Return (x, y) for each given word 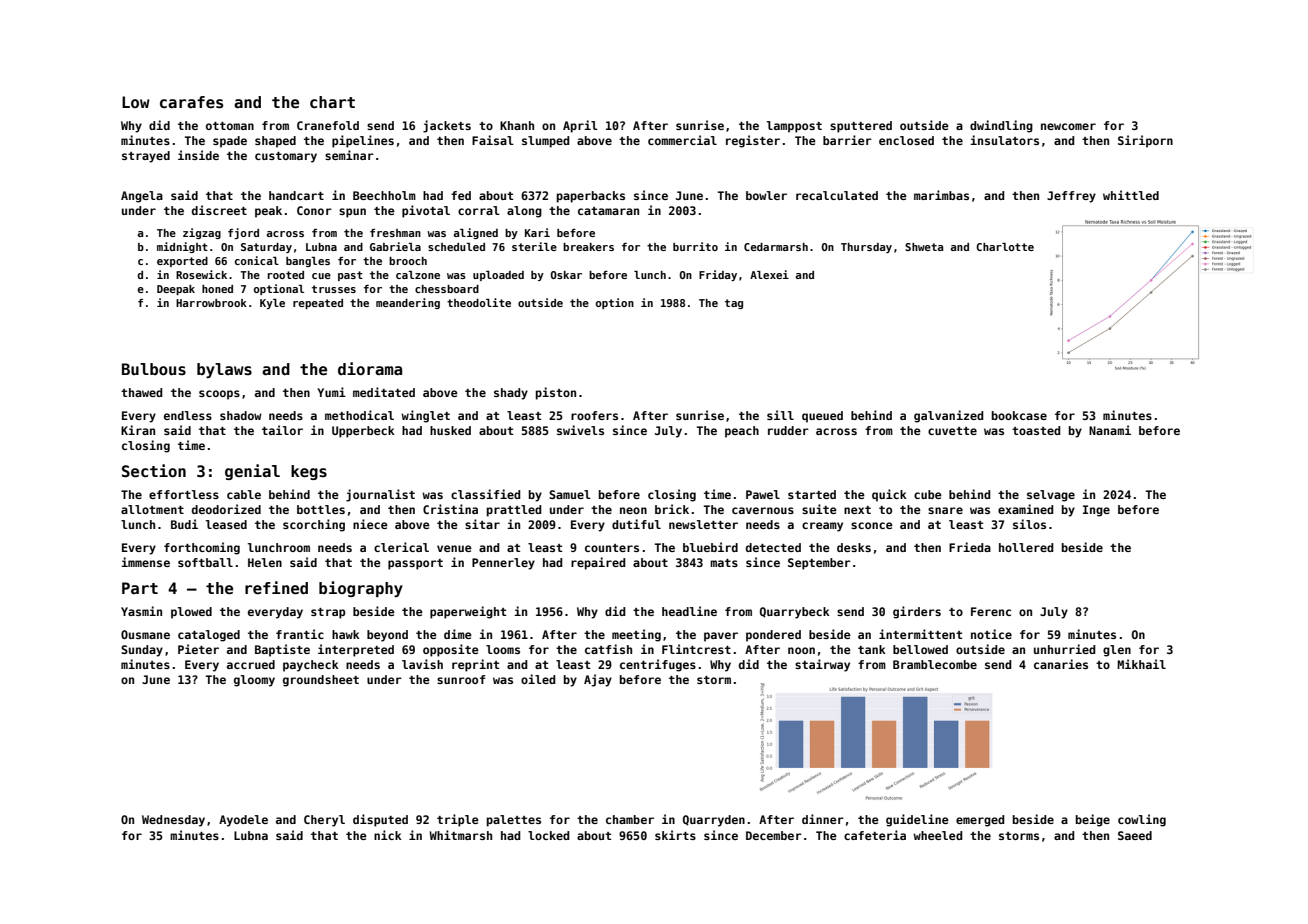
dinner (823, 819)
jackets (447, 126)
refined (276, 587)
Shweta (924, 247)
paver (721, 637)
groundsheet (321, 681)
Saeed (1135, 835)
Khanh (517, 125)
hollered (1026, 547)
